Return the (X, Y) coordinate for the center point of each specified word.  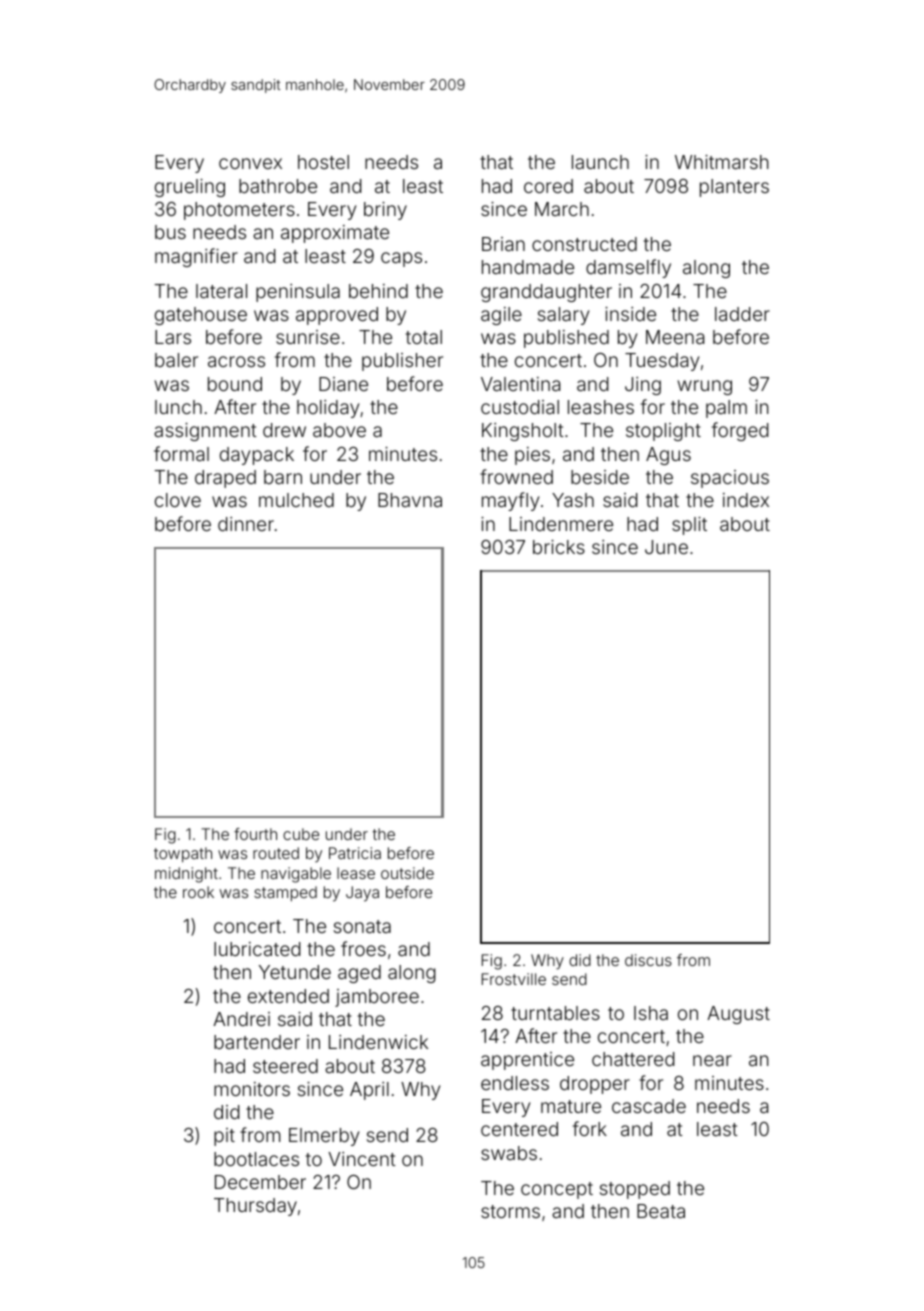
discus (648, 960)
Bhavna (410, 500)
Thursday (255, 1207)
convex (250, 163)
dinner (246, 524)
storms (510, 1211)
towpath (183, 854)
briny (385, 211)
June (666, 547)
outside (407, 873)
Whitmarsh (722, 162)
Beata (661, 1211)
